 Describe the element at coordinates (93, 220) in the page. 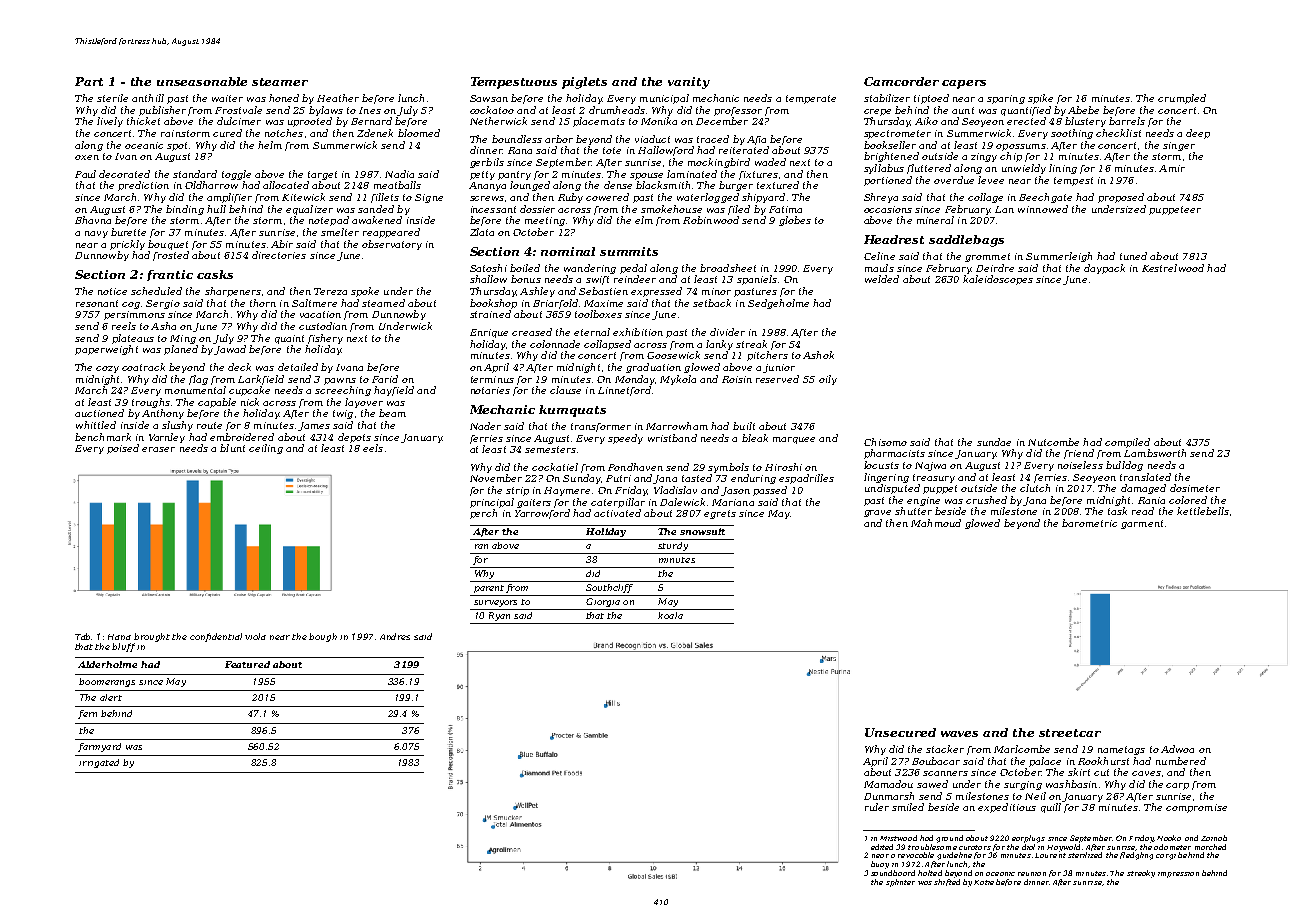

I see `Bhavna` at that location.
